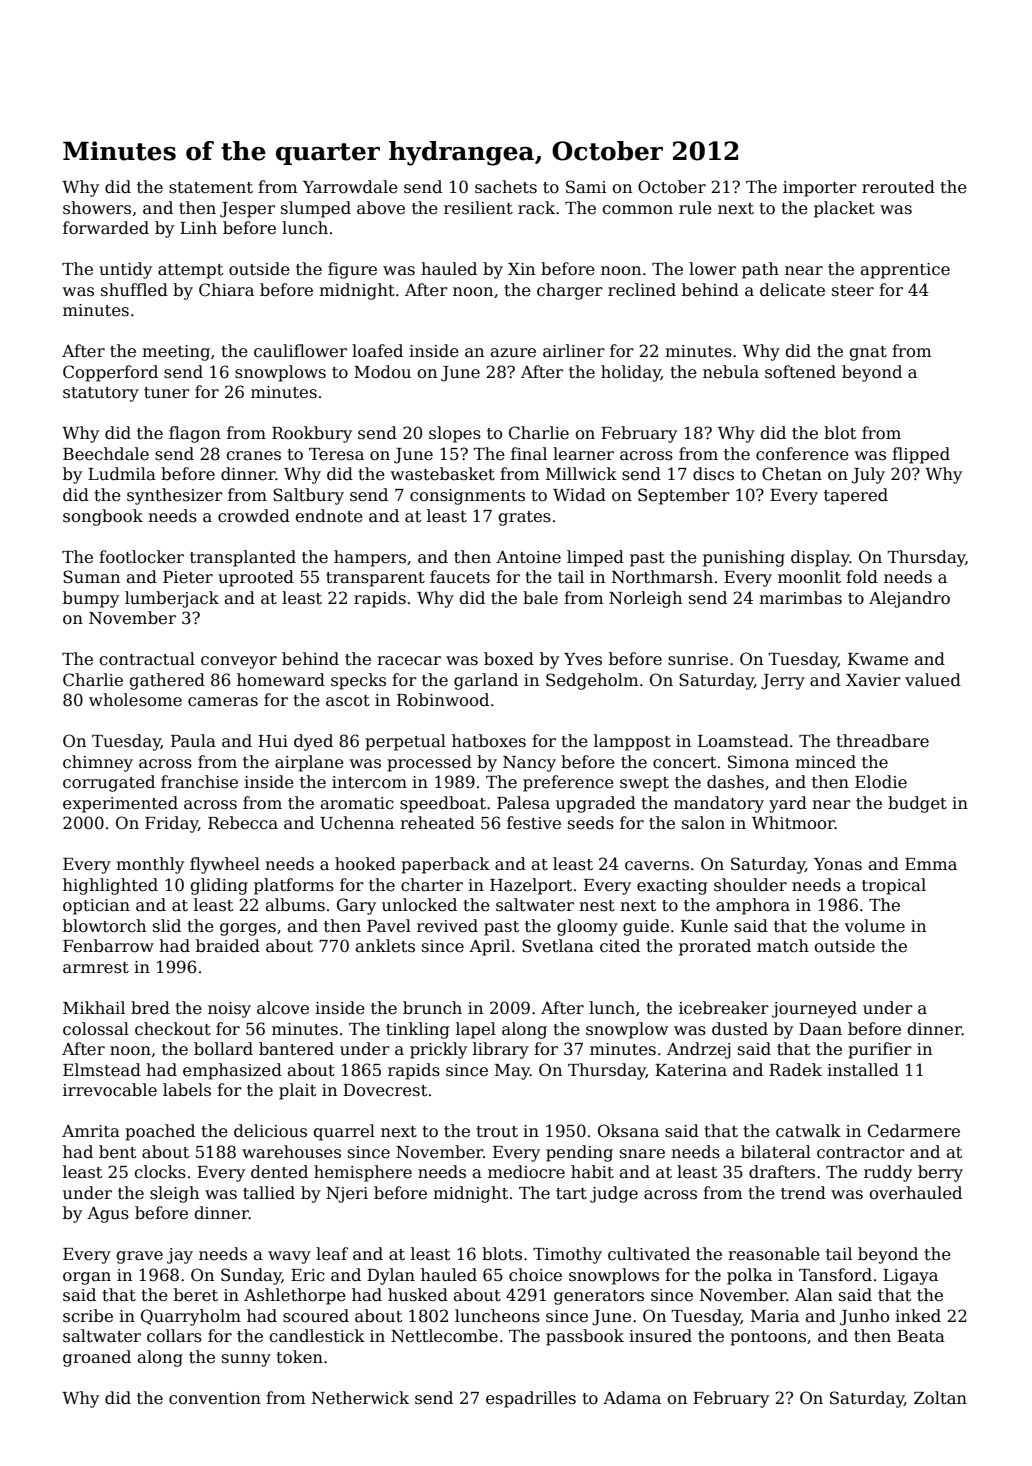  I want to click on statutory, so click(101, 394).
